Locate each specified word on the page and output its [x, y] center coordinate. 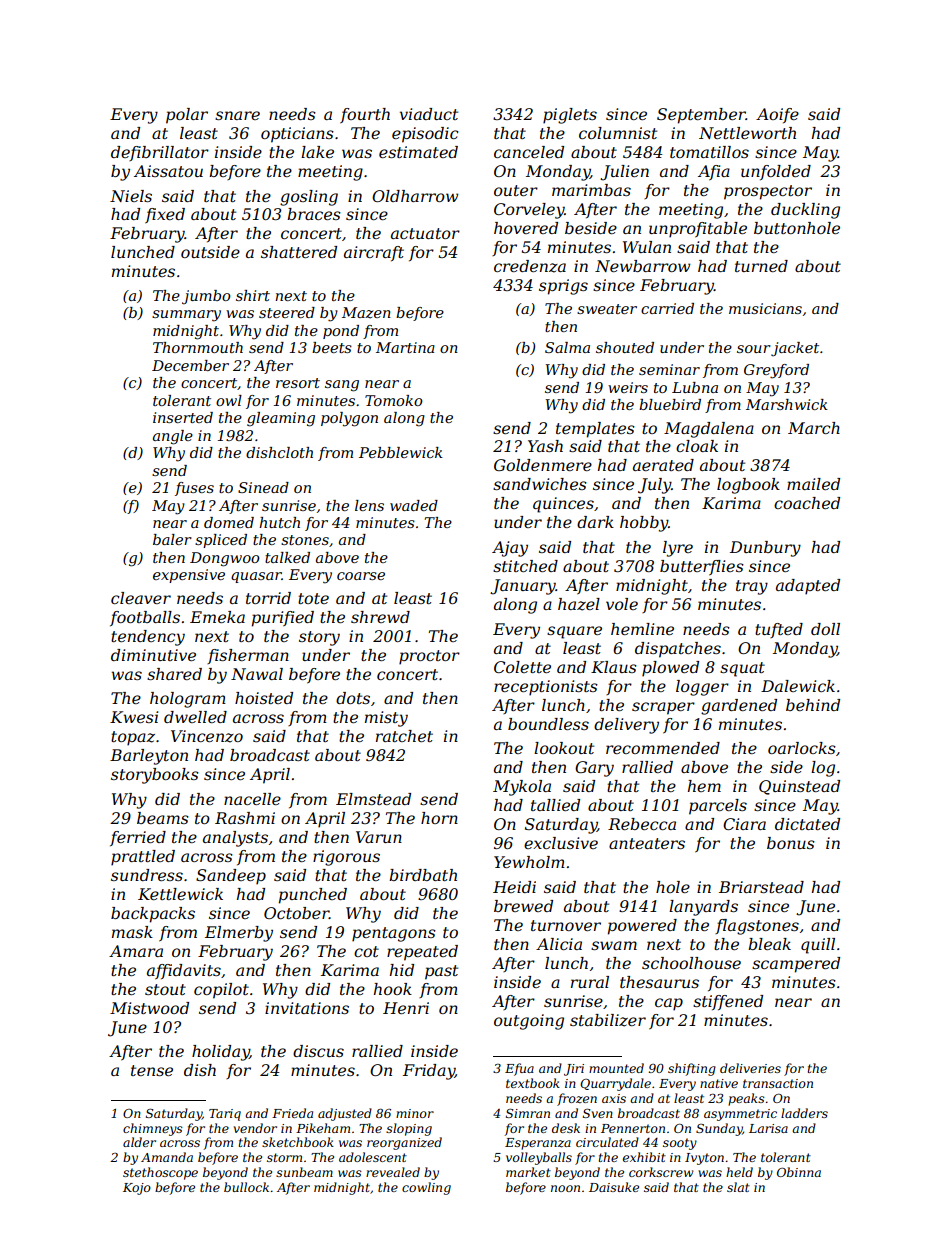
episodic [425, 135]
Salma [567, 347]
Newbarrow [642, 266]
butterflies [702, 568]
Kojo [137, 1189]
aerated [663, 465]
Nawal [257, 674]
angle [173, 437]
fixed [165, 216]
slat [738, 1187]
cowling [426, 1188]
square [574, 632]
